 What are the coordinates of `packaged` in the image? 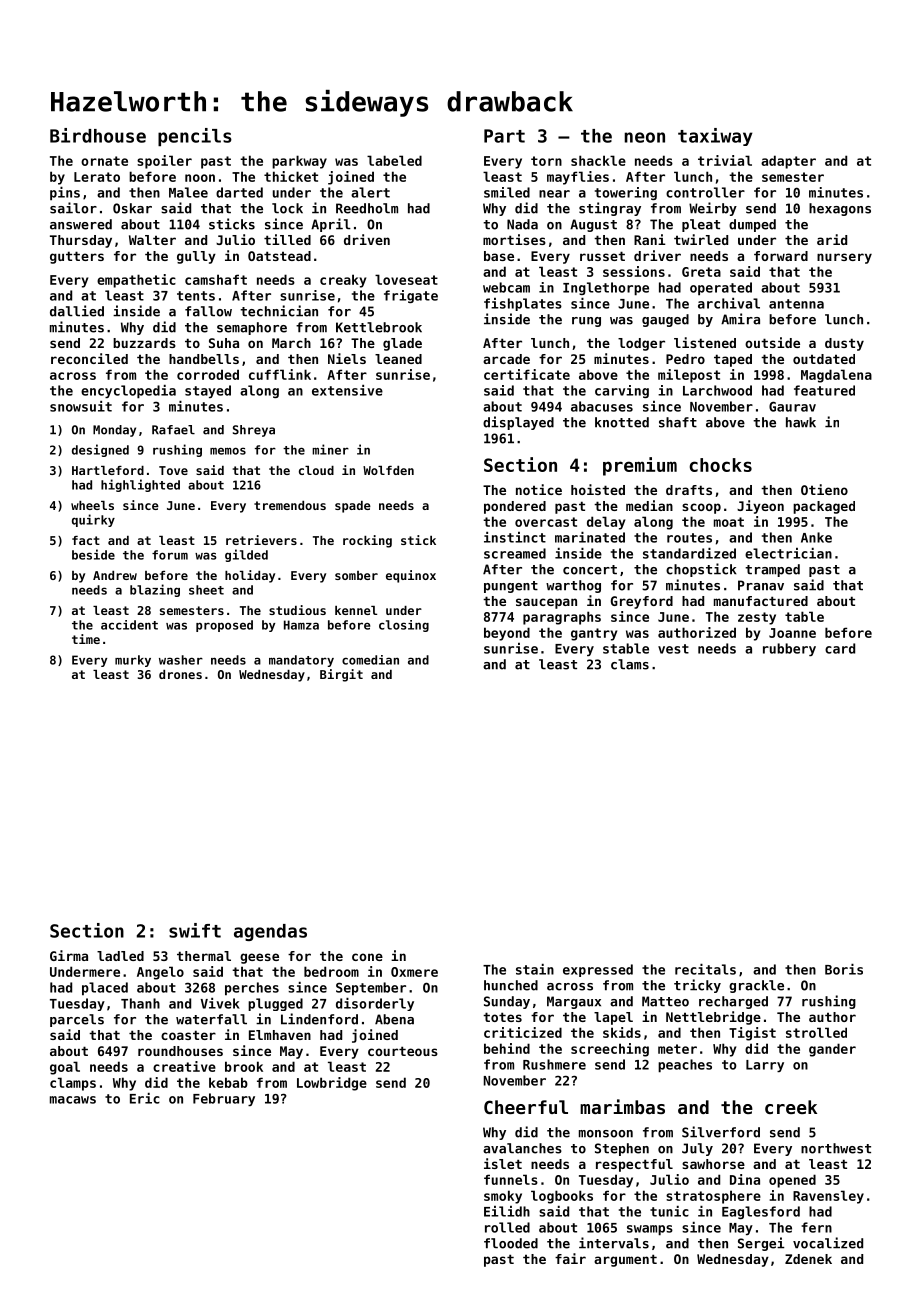 It's located at (824, 507).
